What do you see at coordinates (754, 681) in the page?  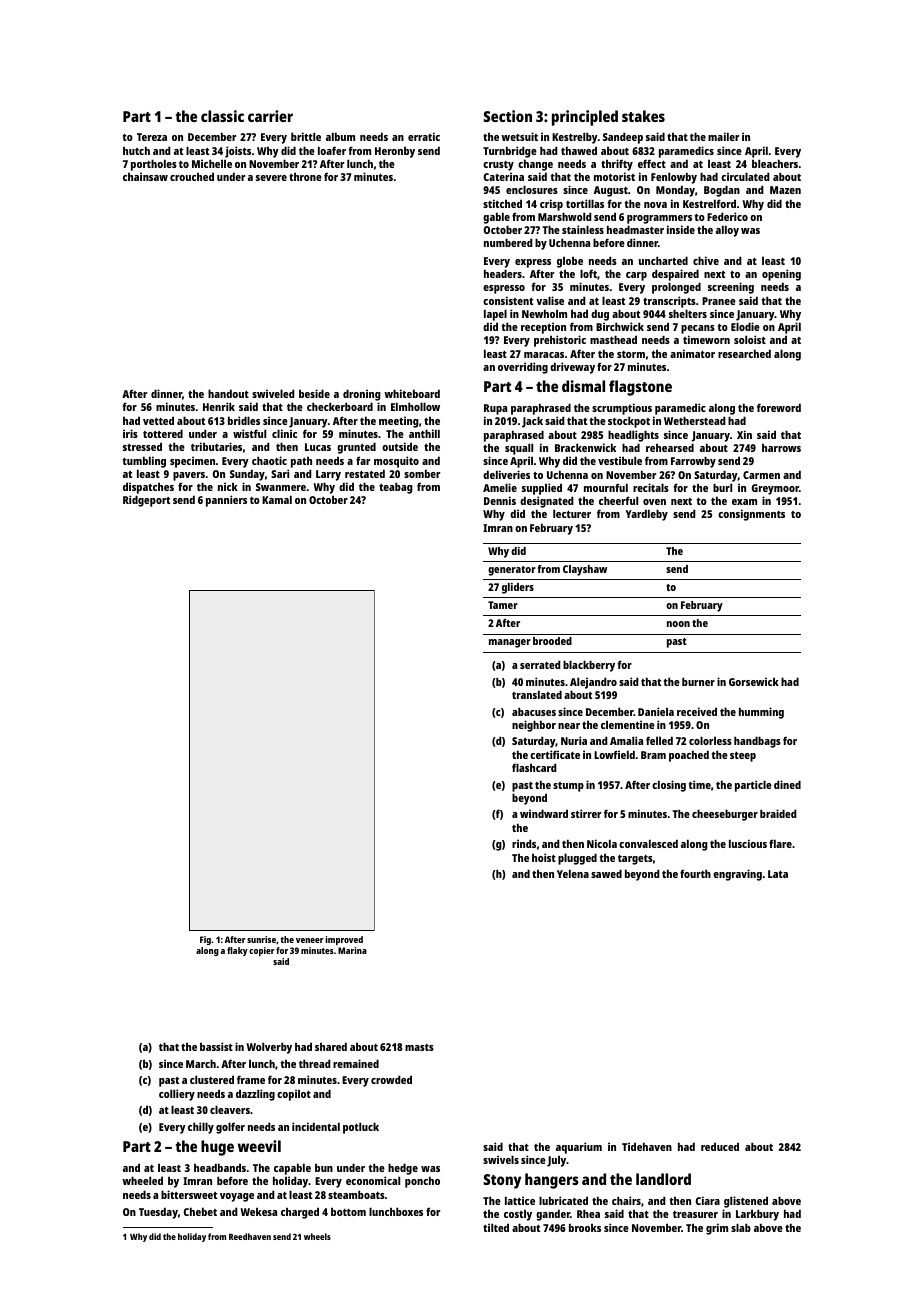 I see `Gorsewick` at bounding box center [754, 681].
